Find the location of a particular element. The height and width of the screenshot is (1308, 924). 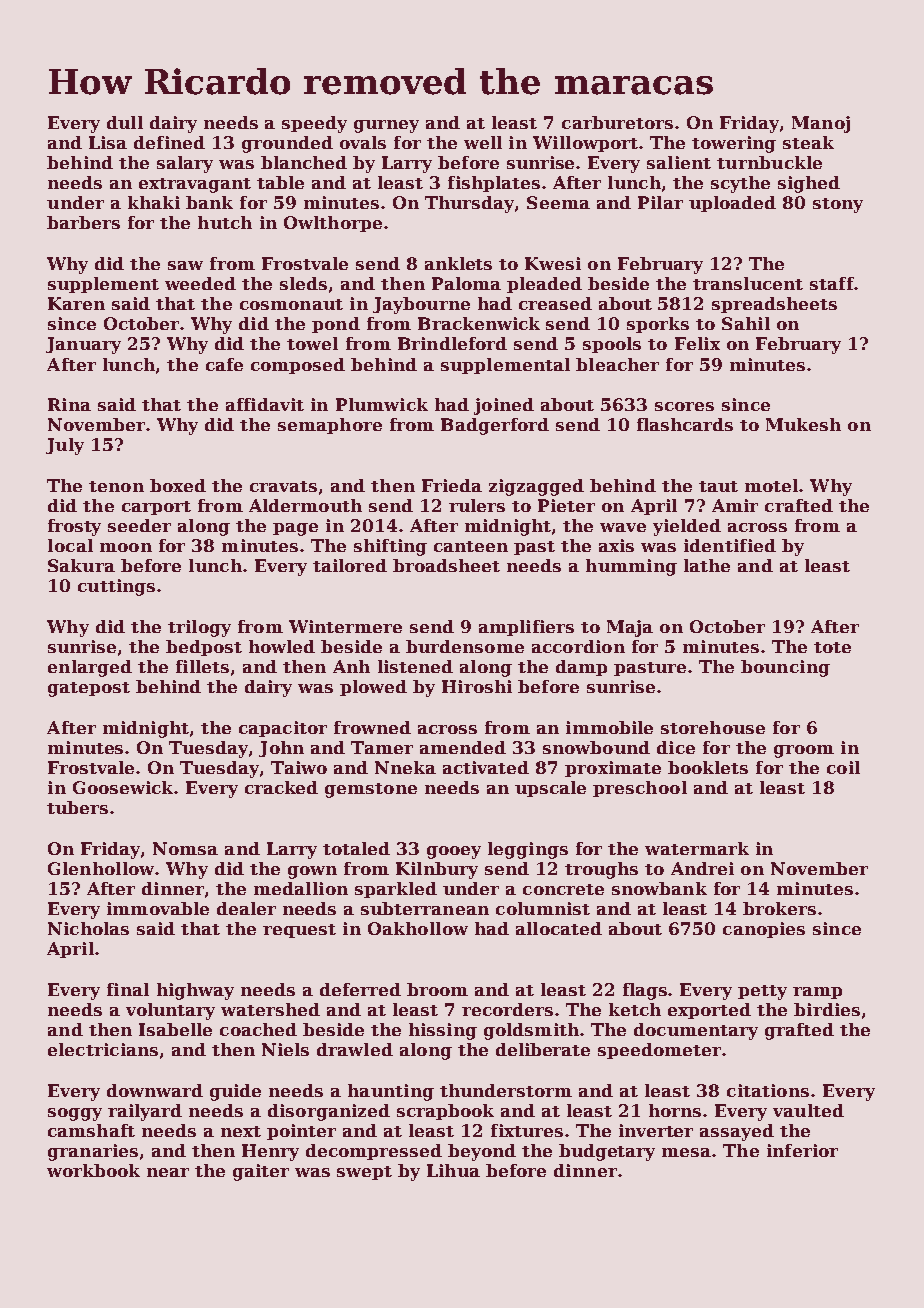

crafted is located at coordinates (799, 505).
